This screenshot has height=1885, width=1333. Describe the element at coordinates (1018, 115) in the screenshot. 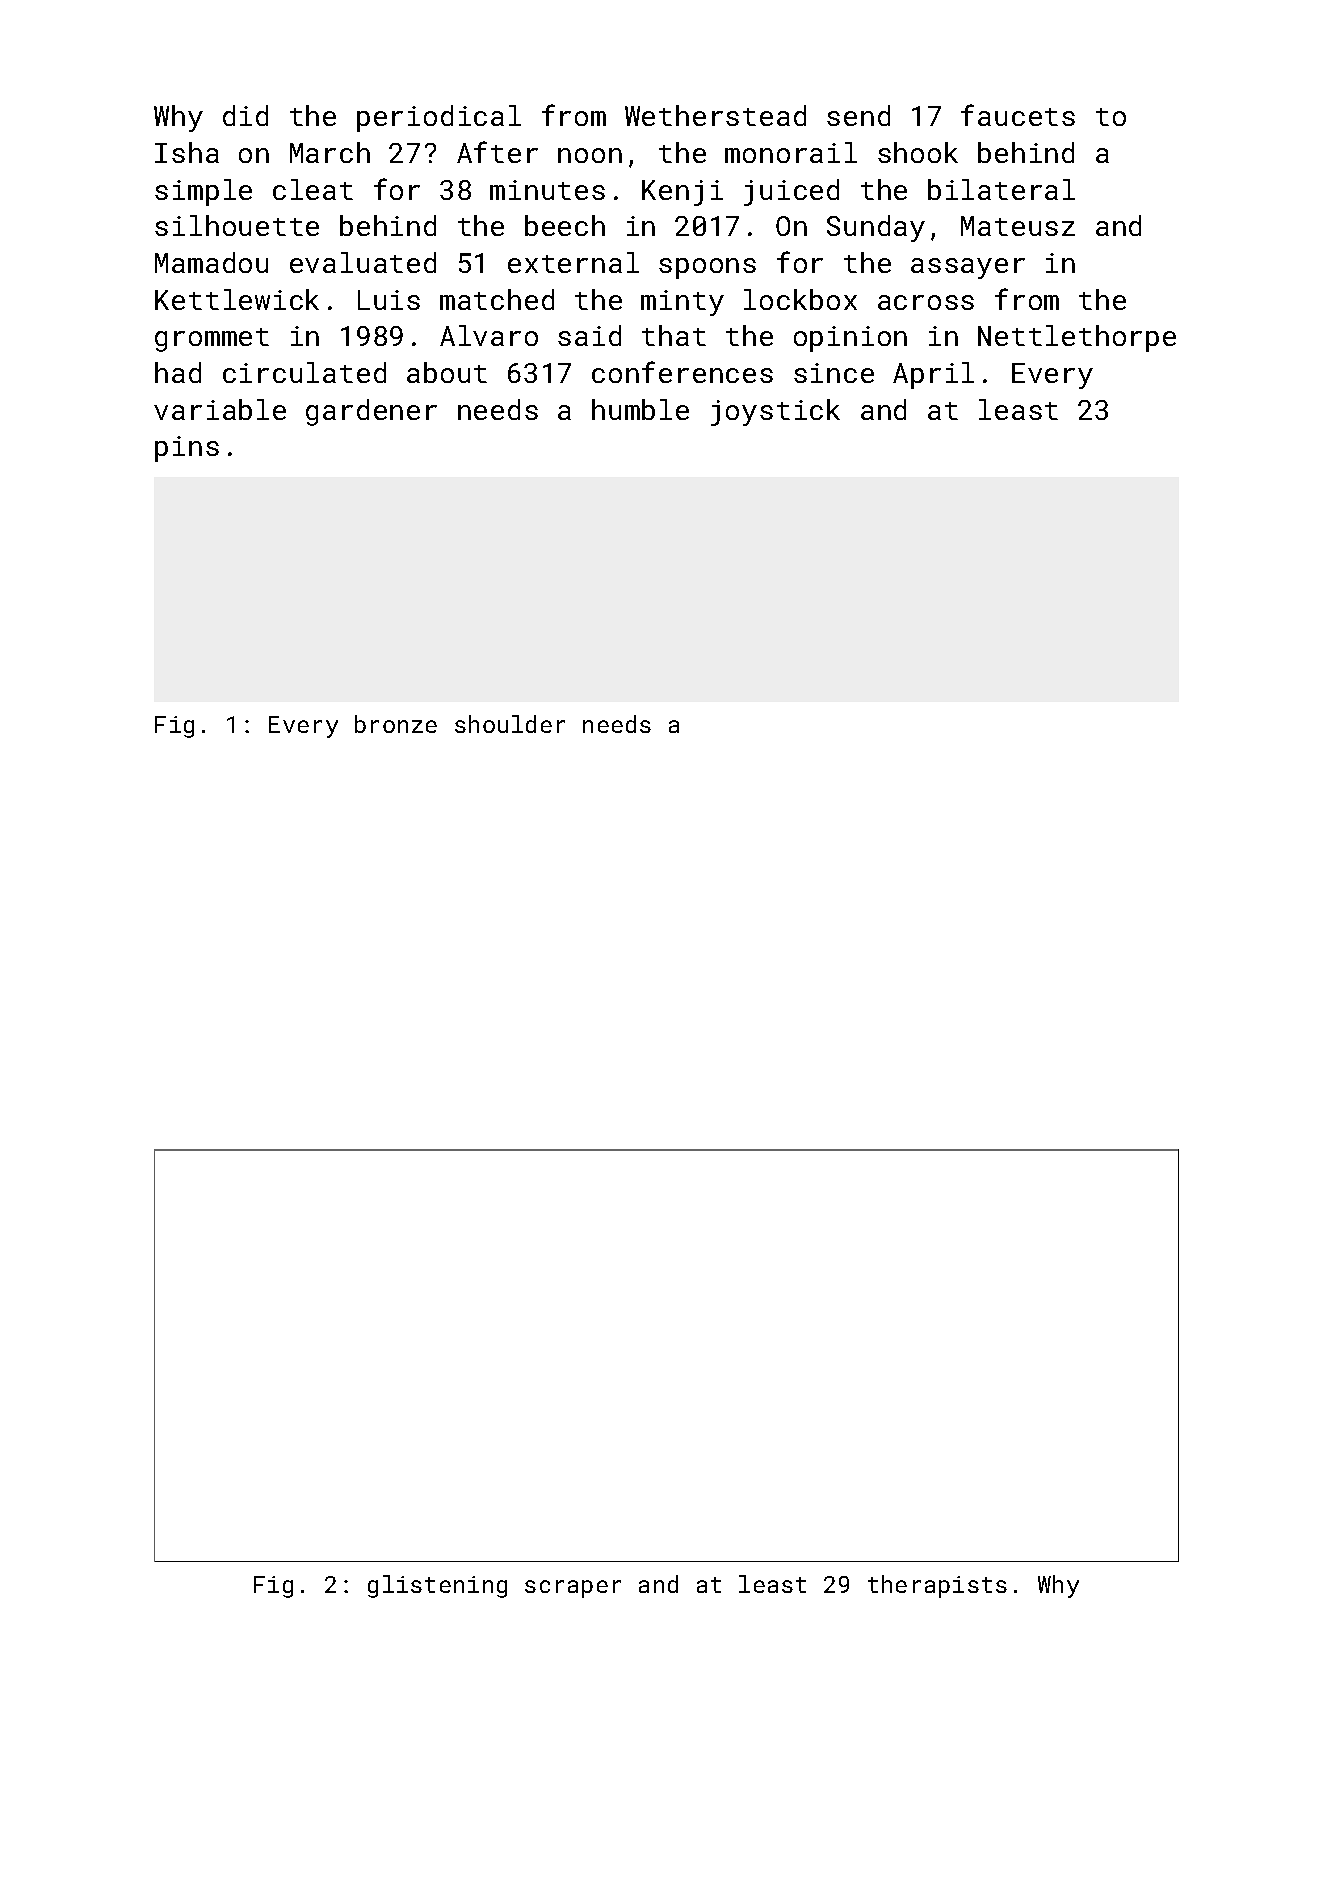

I see `faucets` at that location.
